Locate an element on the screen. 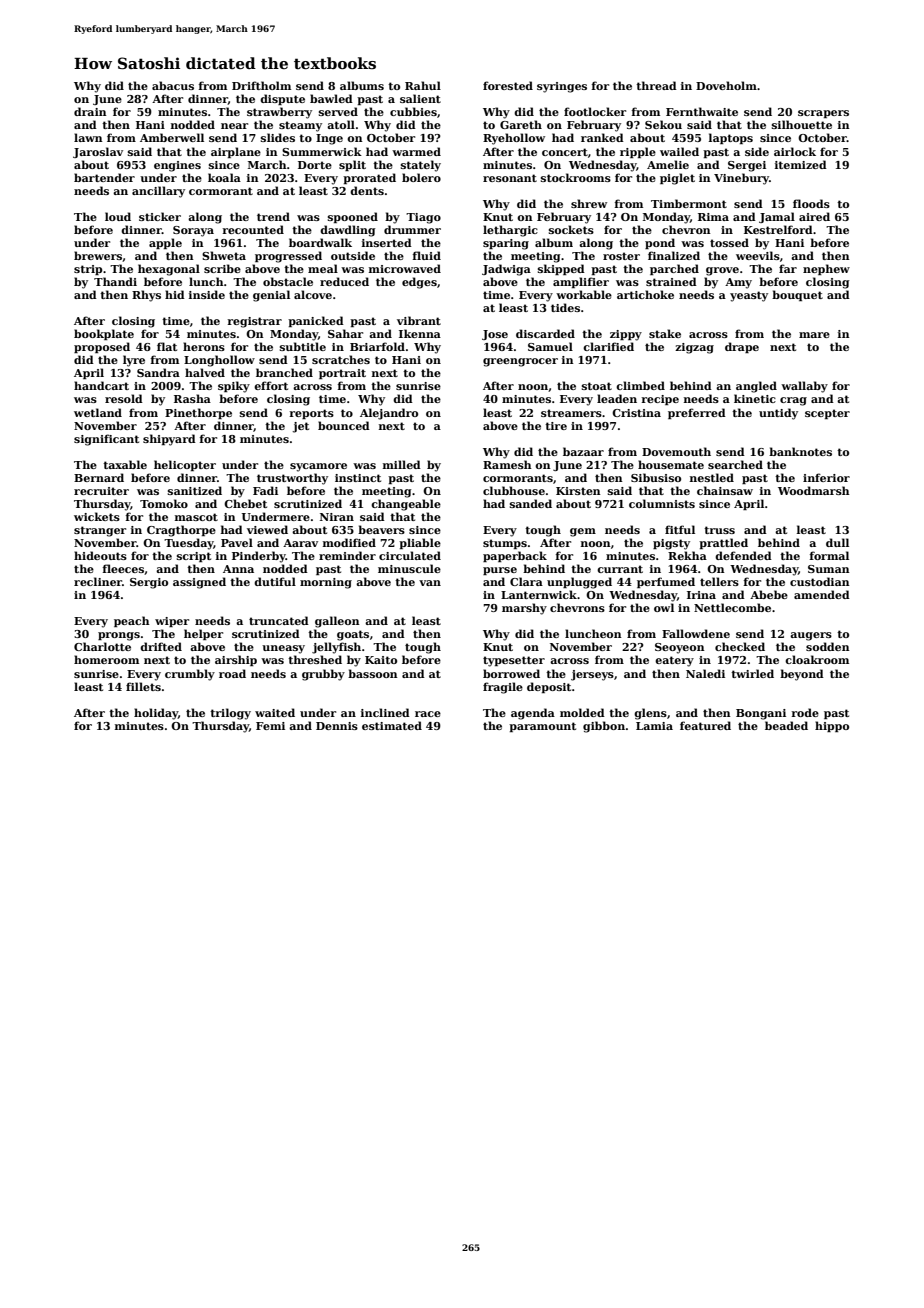 The image size is (924, 1308). estimated is located at coordinates (392, 725).
